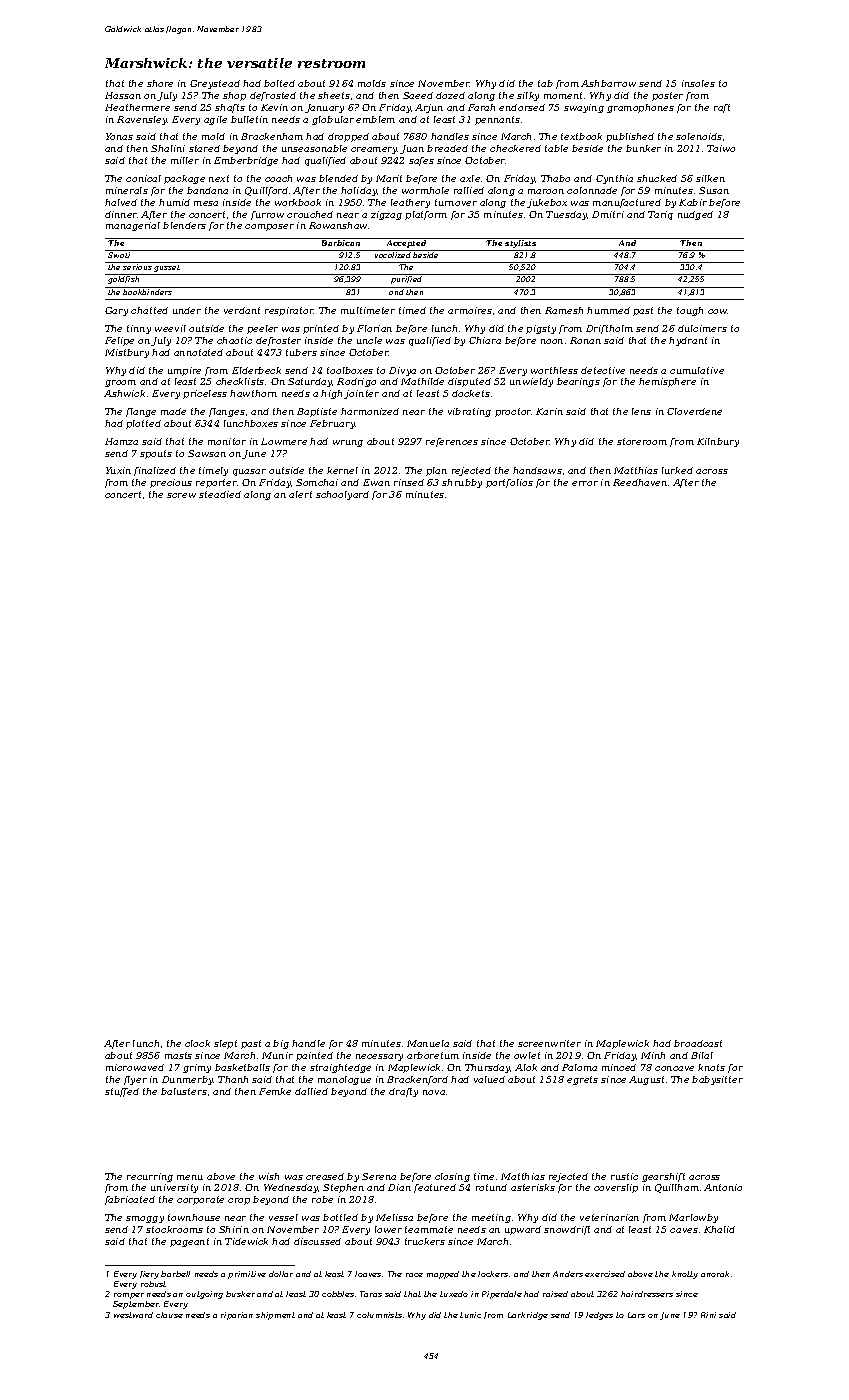 This screenshot has height=1400, width=849. Describe the element at coordinates (174, 1229) in the screenshot. I see `stockrooms` at that location.
